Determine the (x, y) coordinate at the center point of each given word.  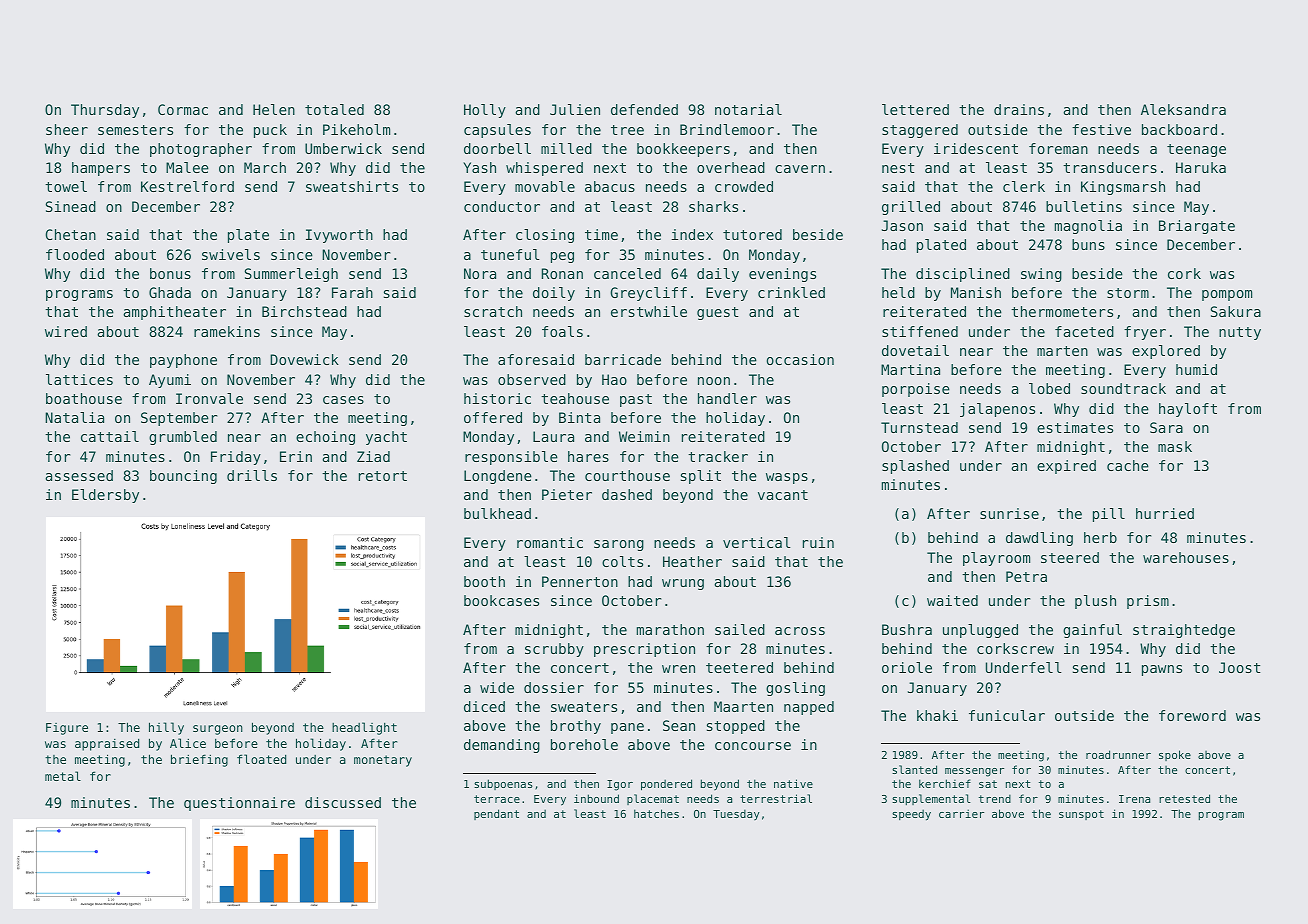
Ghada (170, 292)
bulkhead (497, 513)
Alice (188, 743)
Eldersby (105, 496)
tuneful (510, 254)
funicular (1007, 715)
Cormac (183, 109)
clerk (1024, 186)
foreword (1192, 715)
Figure (67, 729)
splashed (915, 467)
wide (497, 687)
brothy (576, 727)
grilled (911, 208)
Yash (479, 167)
